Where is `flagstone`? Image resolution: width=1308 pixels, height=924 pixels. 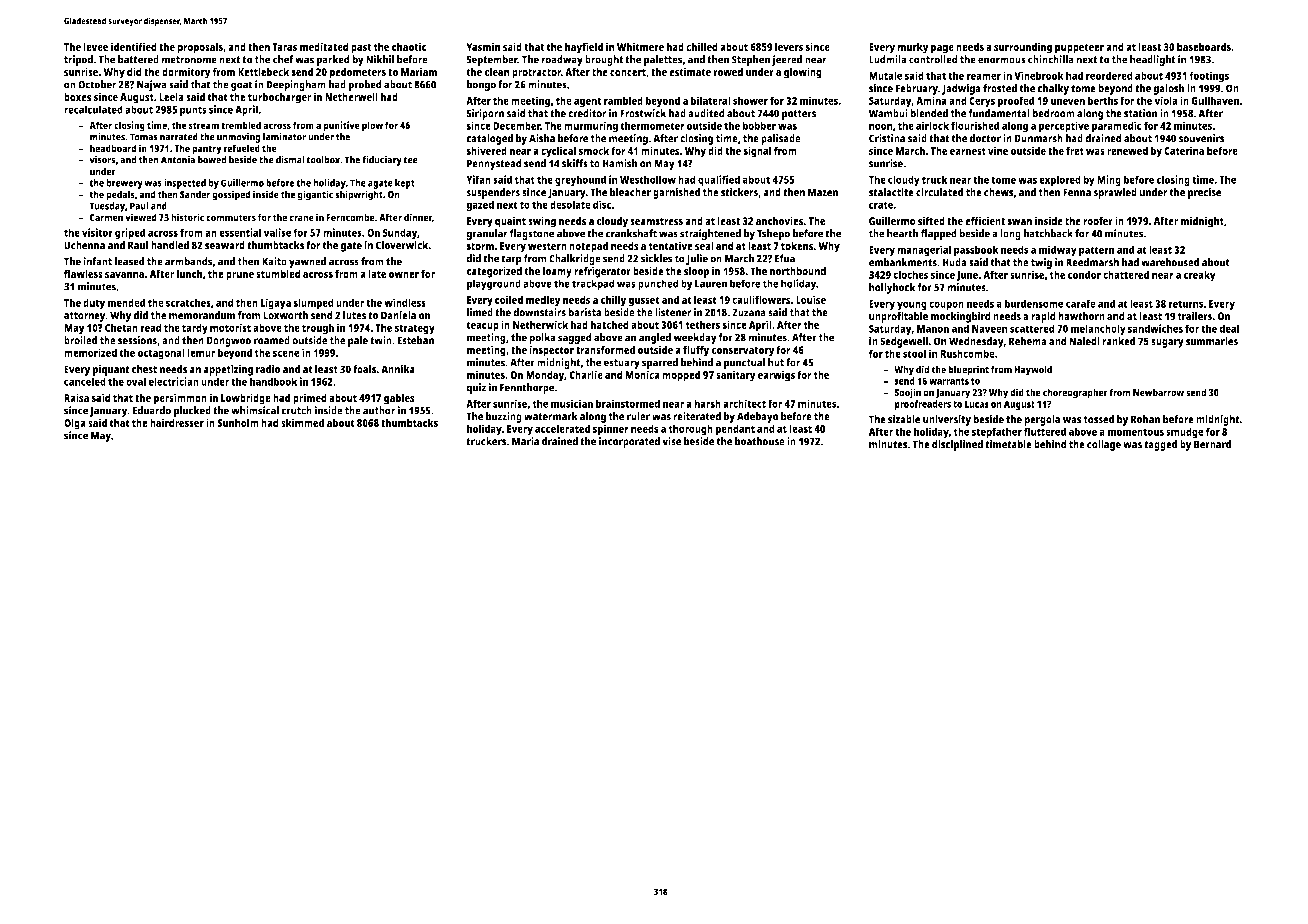
flagstone is located at coordinates (532, 234).
